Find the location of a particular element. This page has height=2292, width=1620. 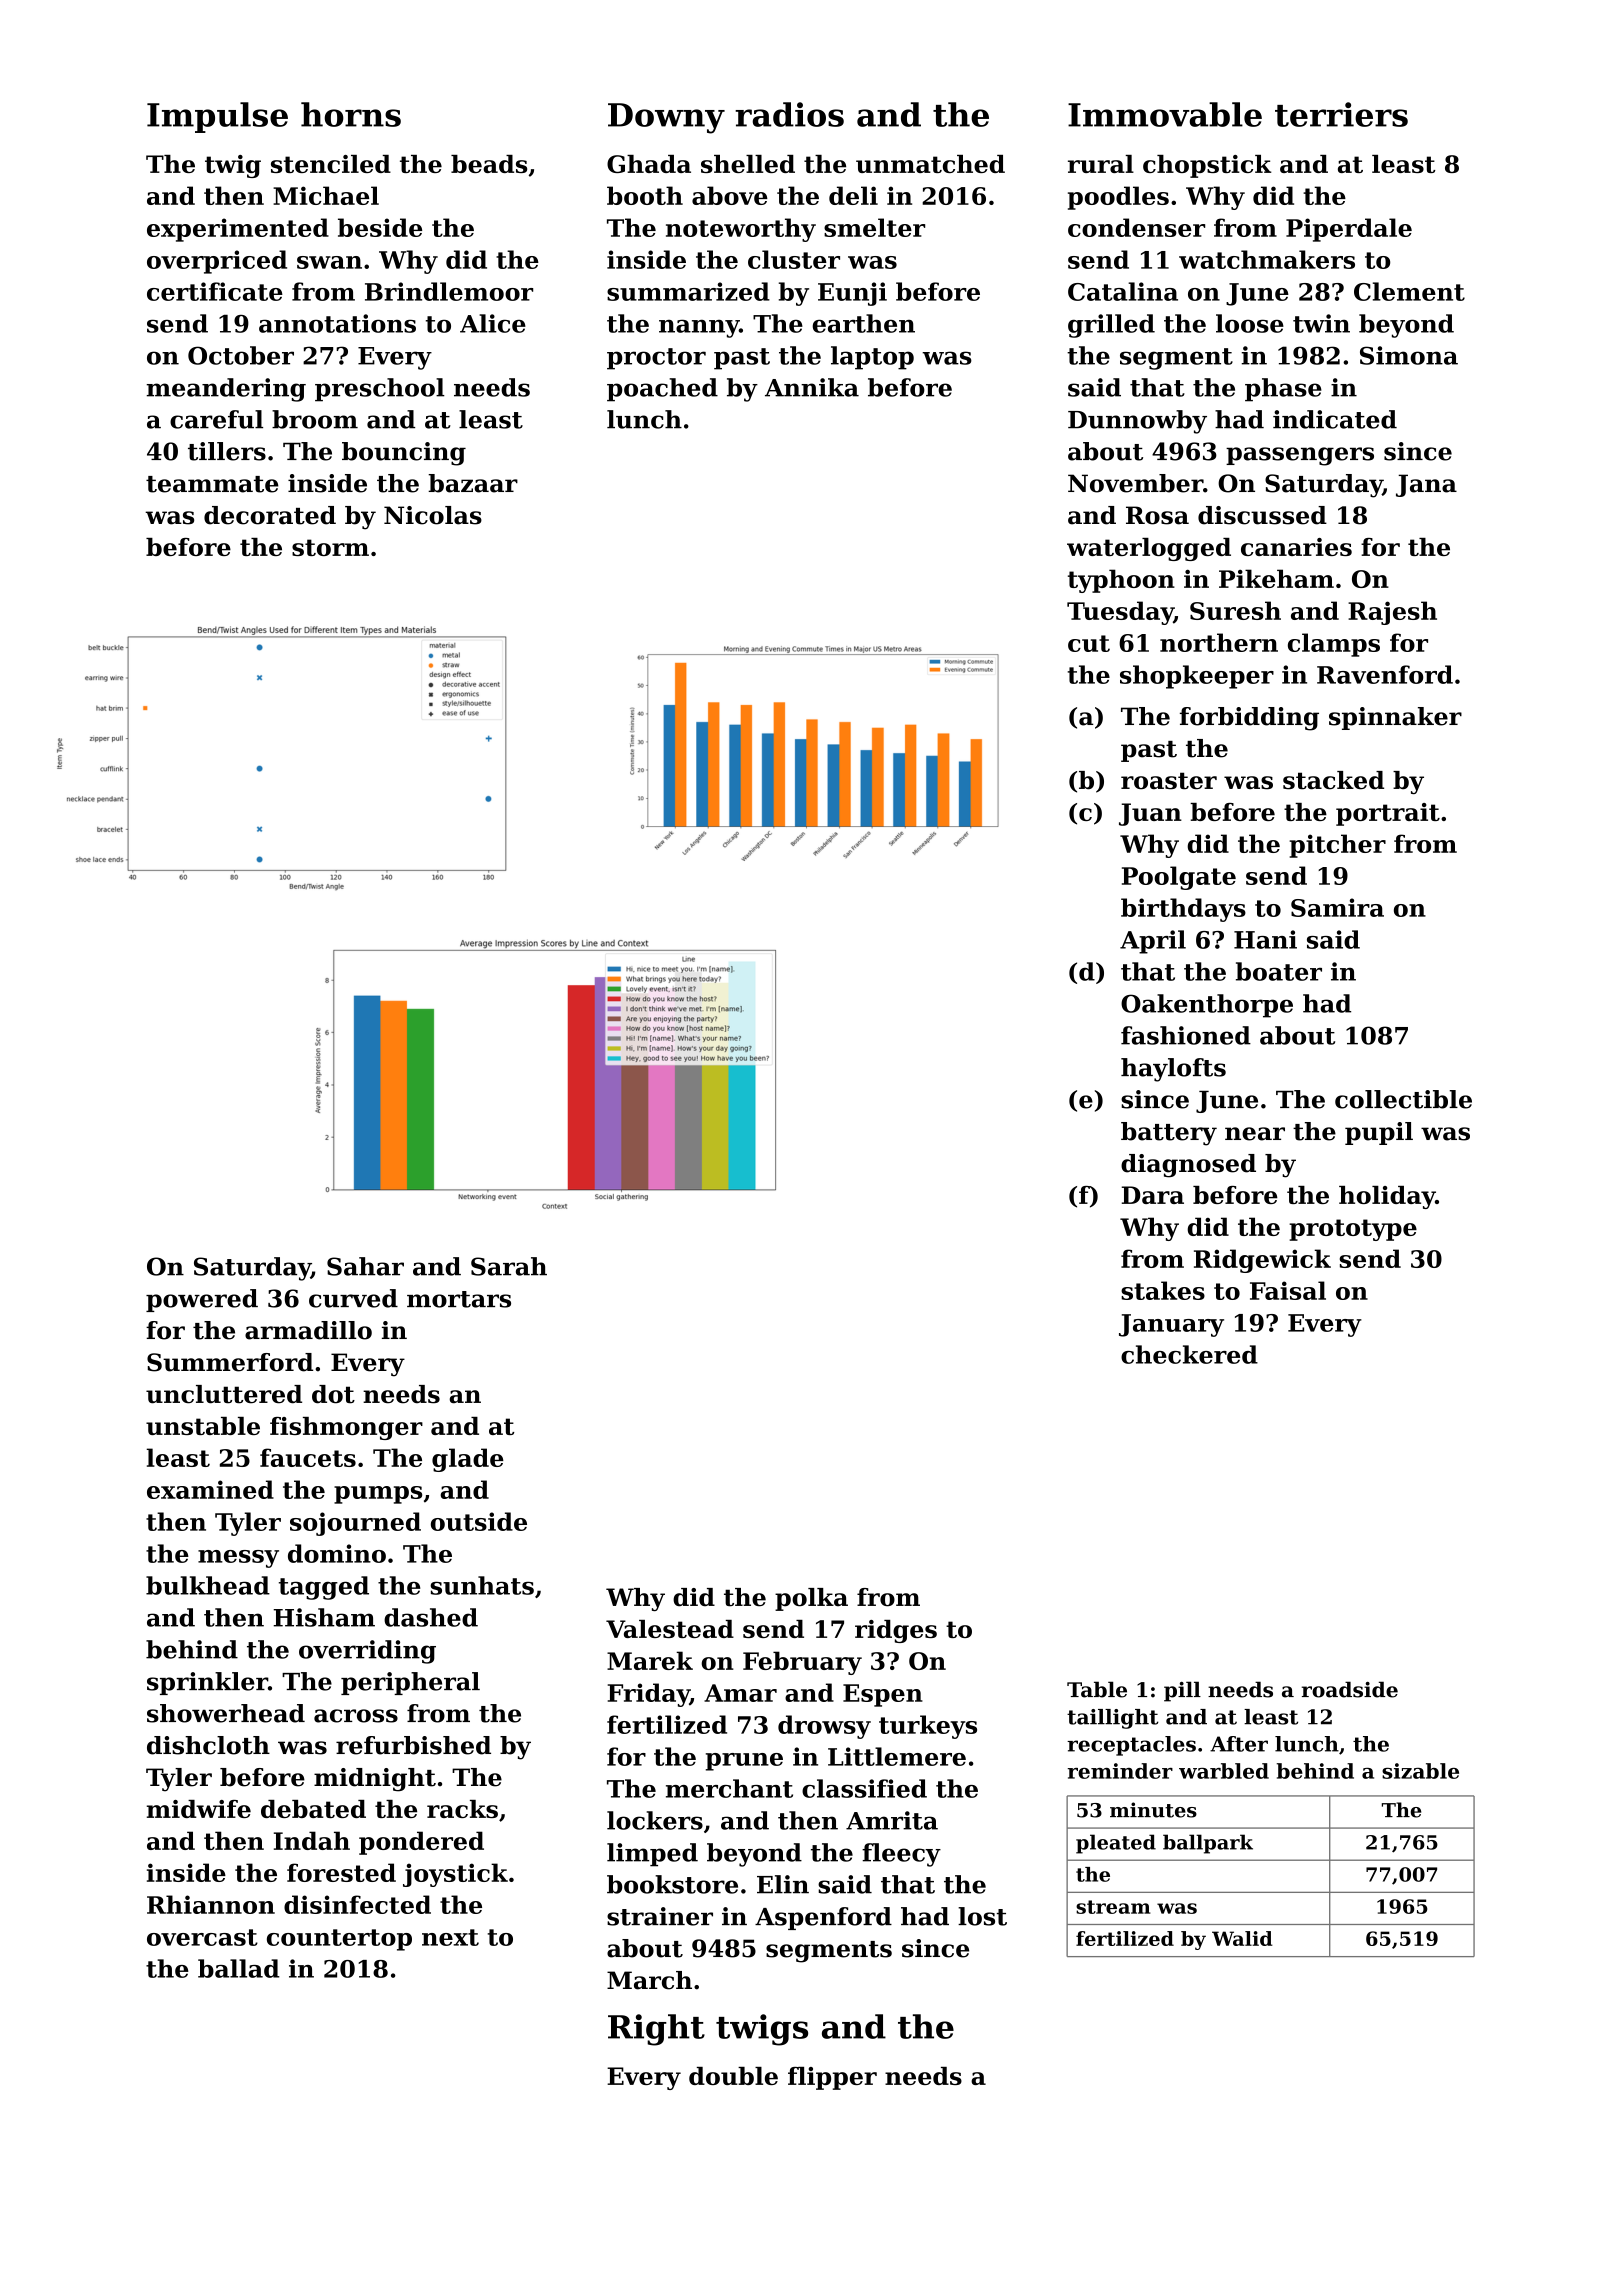

double is located at coordinates (733, 2076).
